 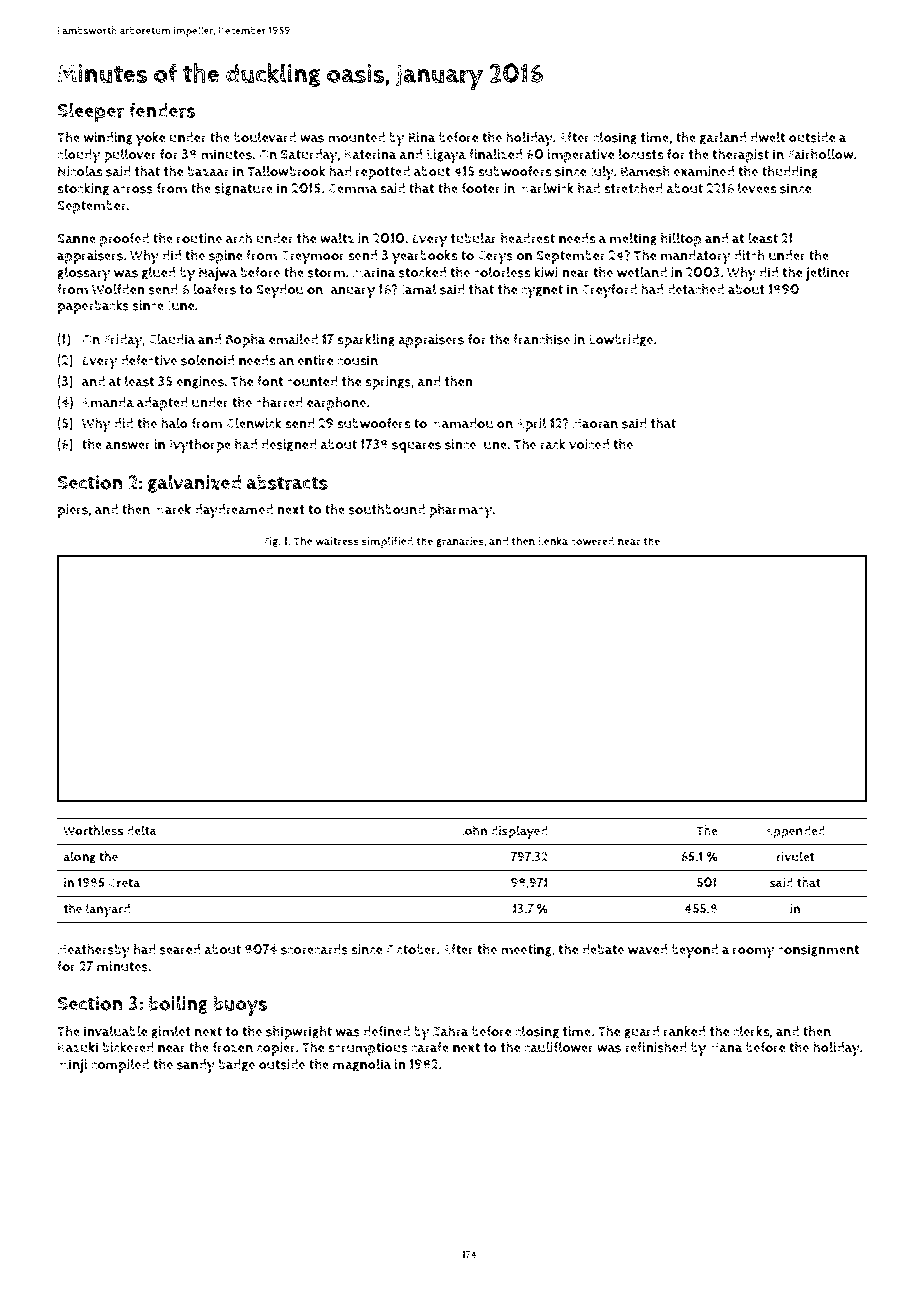 What do you see at coordinates (495, 154) in the screenshot?
I see `finalized` at bounding box center [495, 154].
